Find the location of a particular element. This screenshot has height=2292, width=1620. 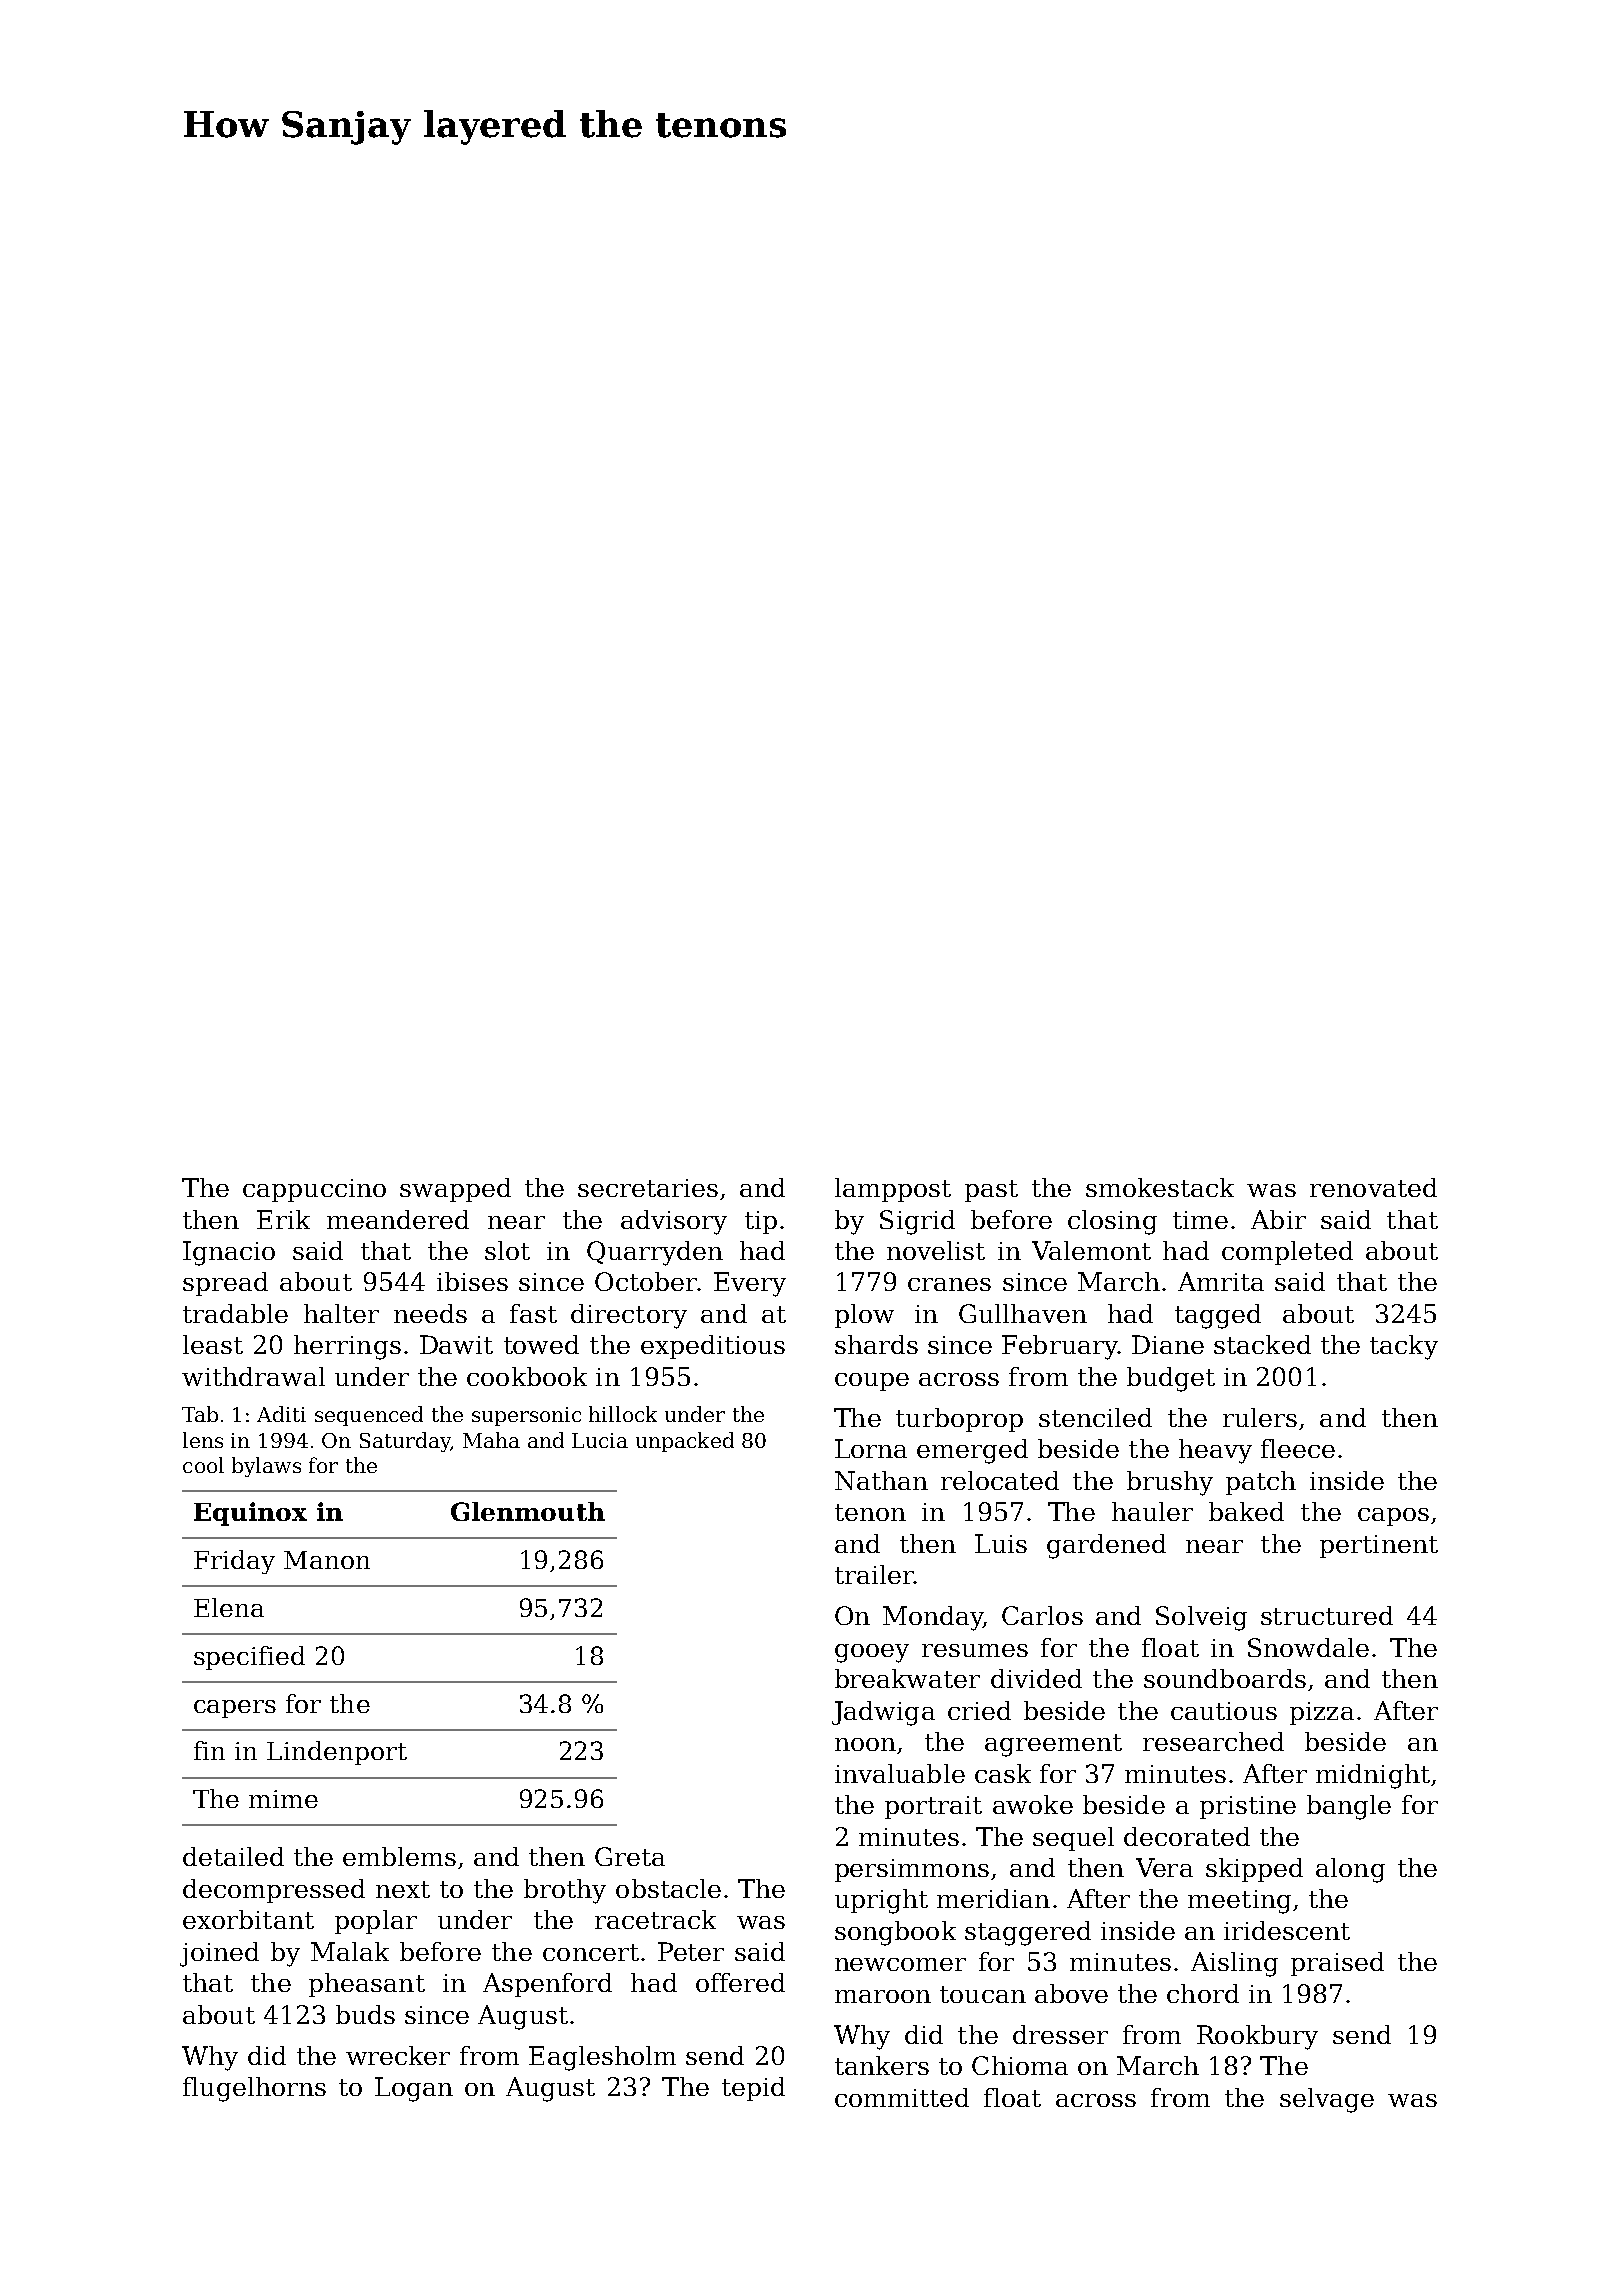

baked is located at coordinates (1246, 1511).
